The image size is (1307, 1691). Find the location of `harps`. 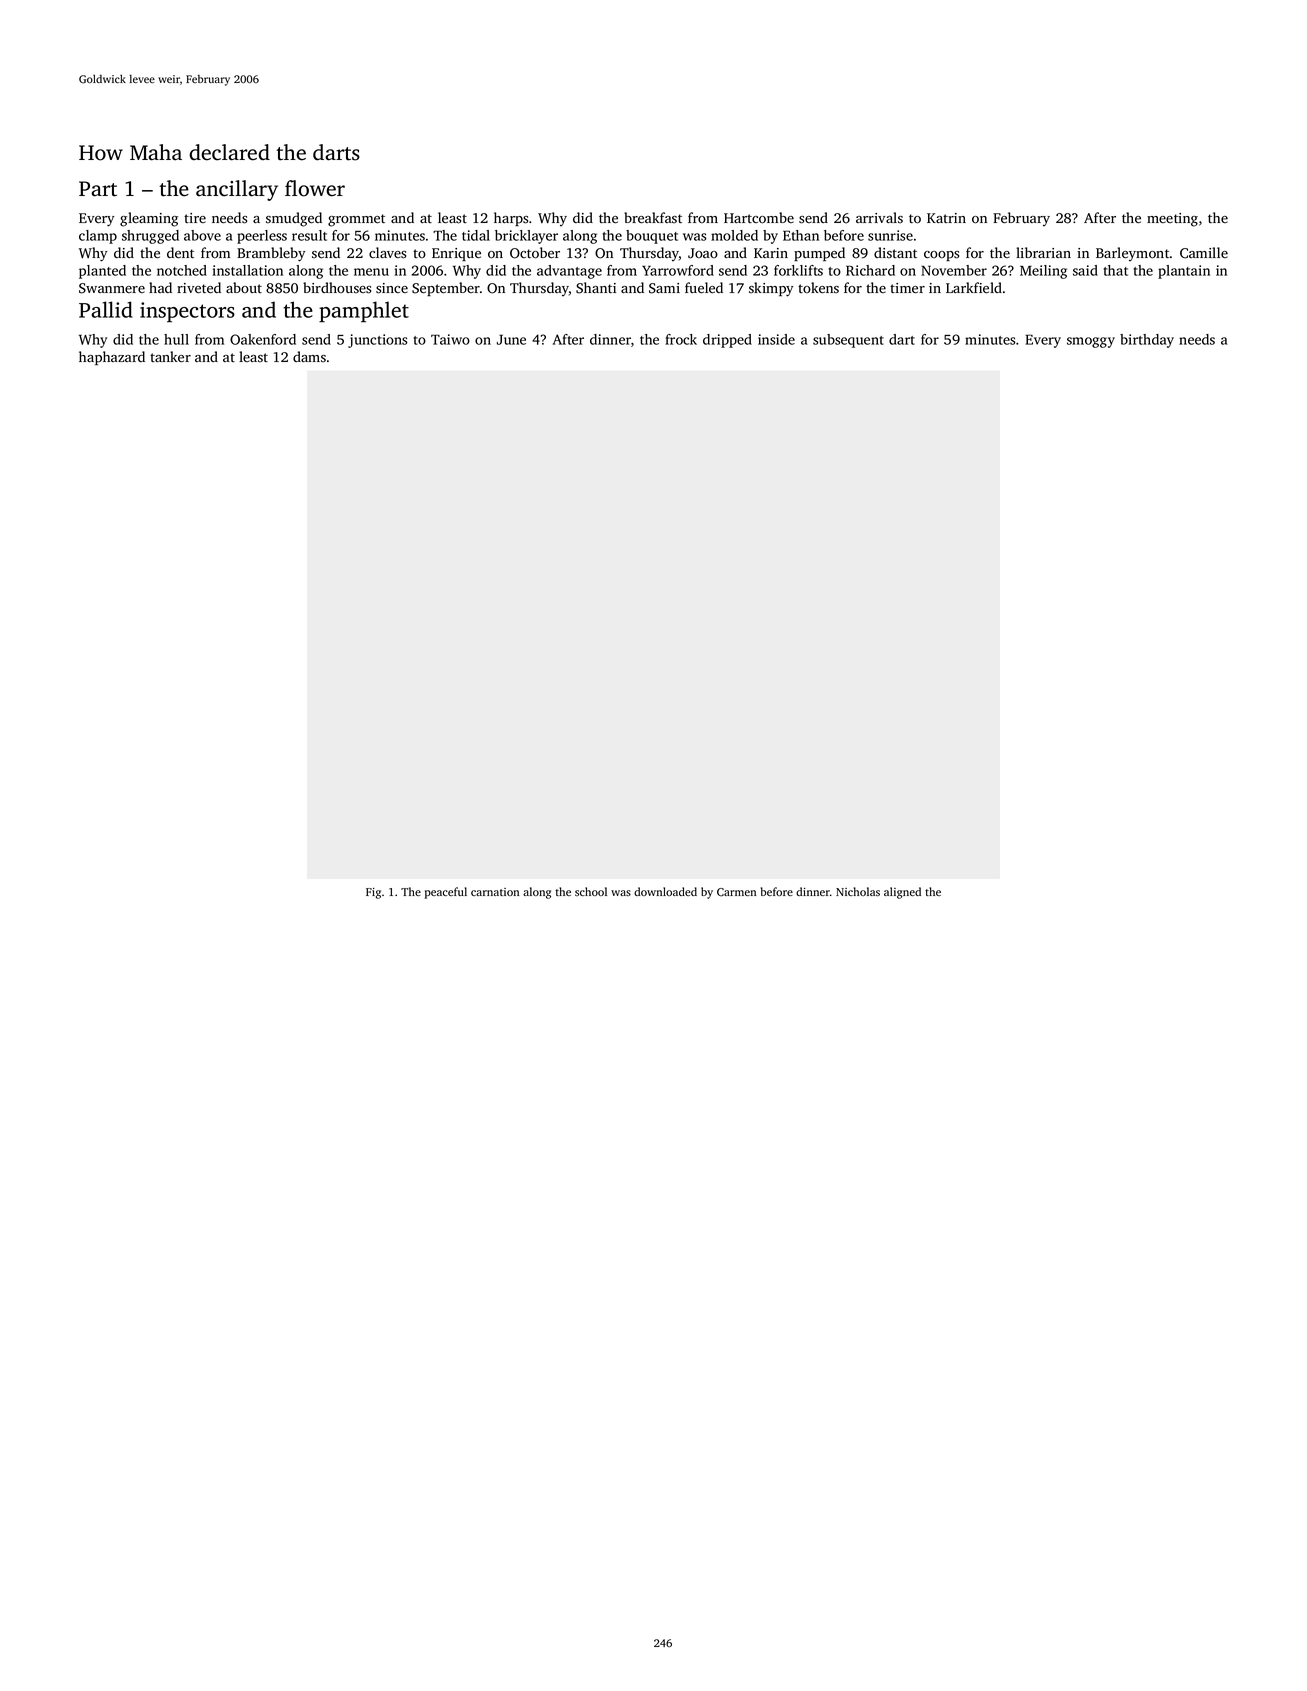

harps is located at coordinates (511, 219).
